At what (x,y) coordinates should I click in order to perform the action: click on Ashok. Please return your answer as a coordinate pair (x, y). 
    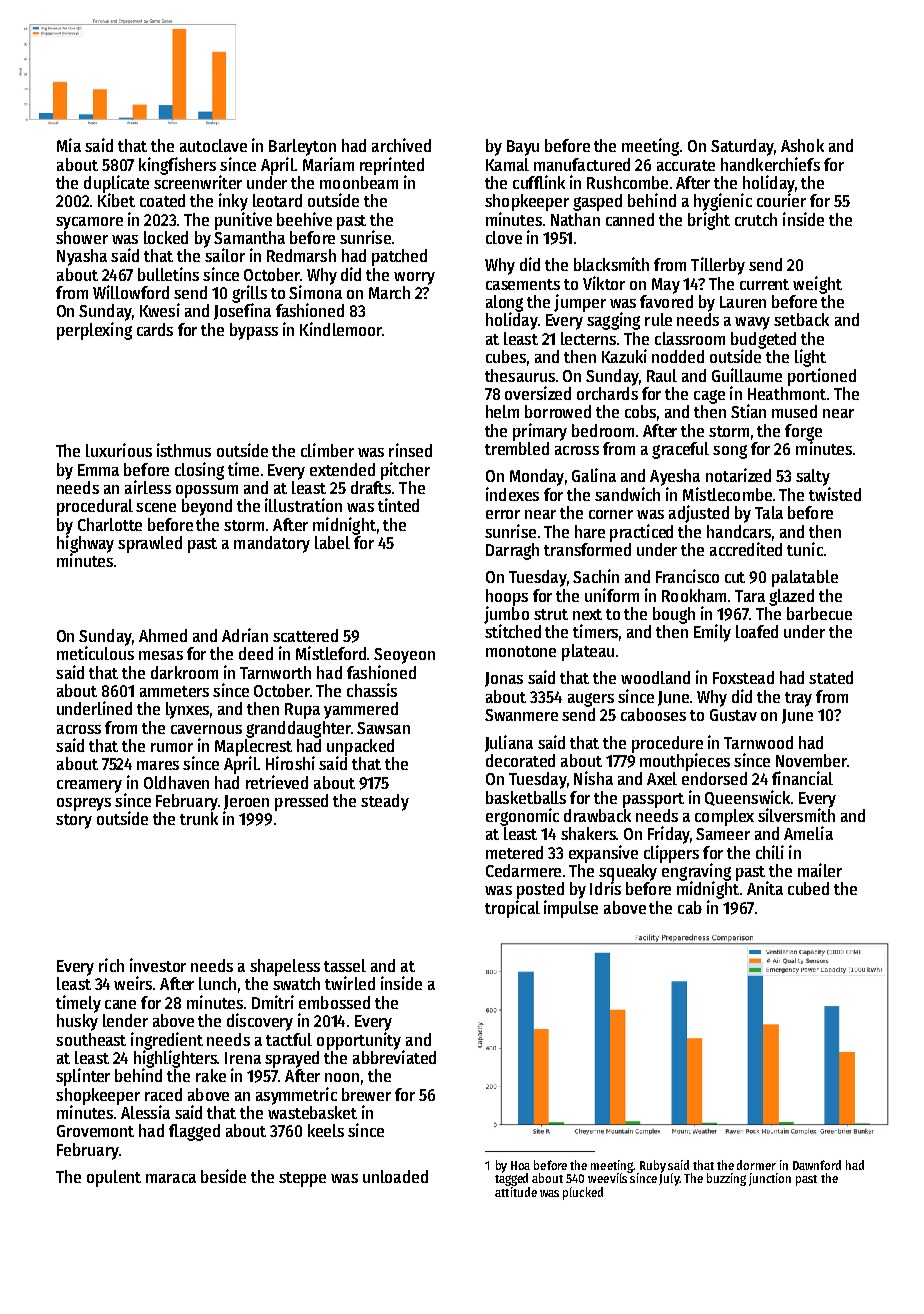
    Looking at the image, I should click on (802, 145).
